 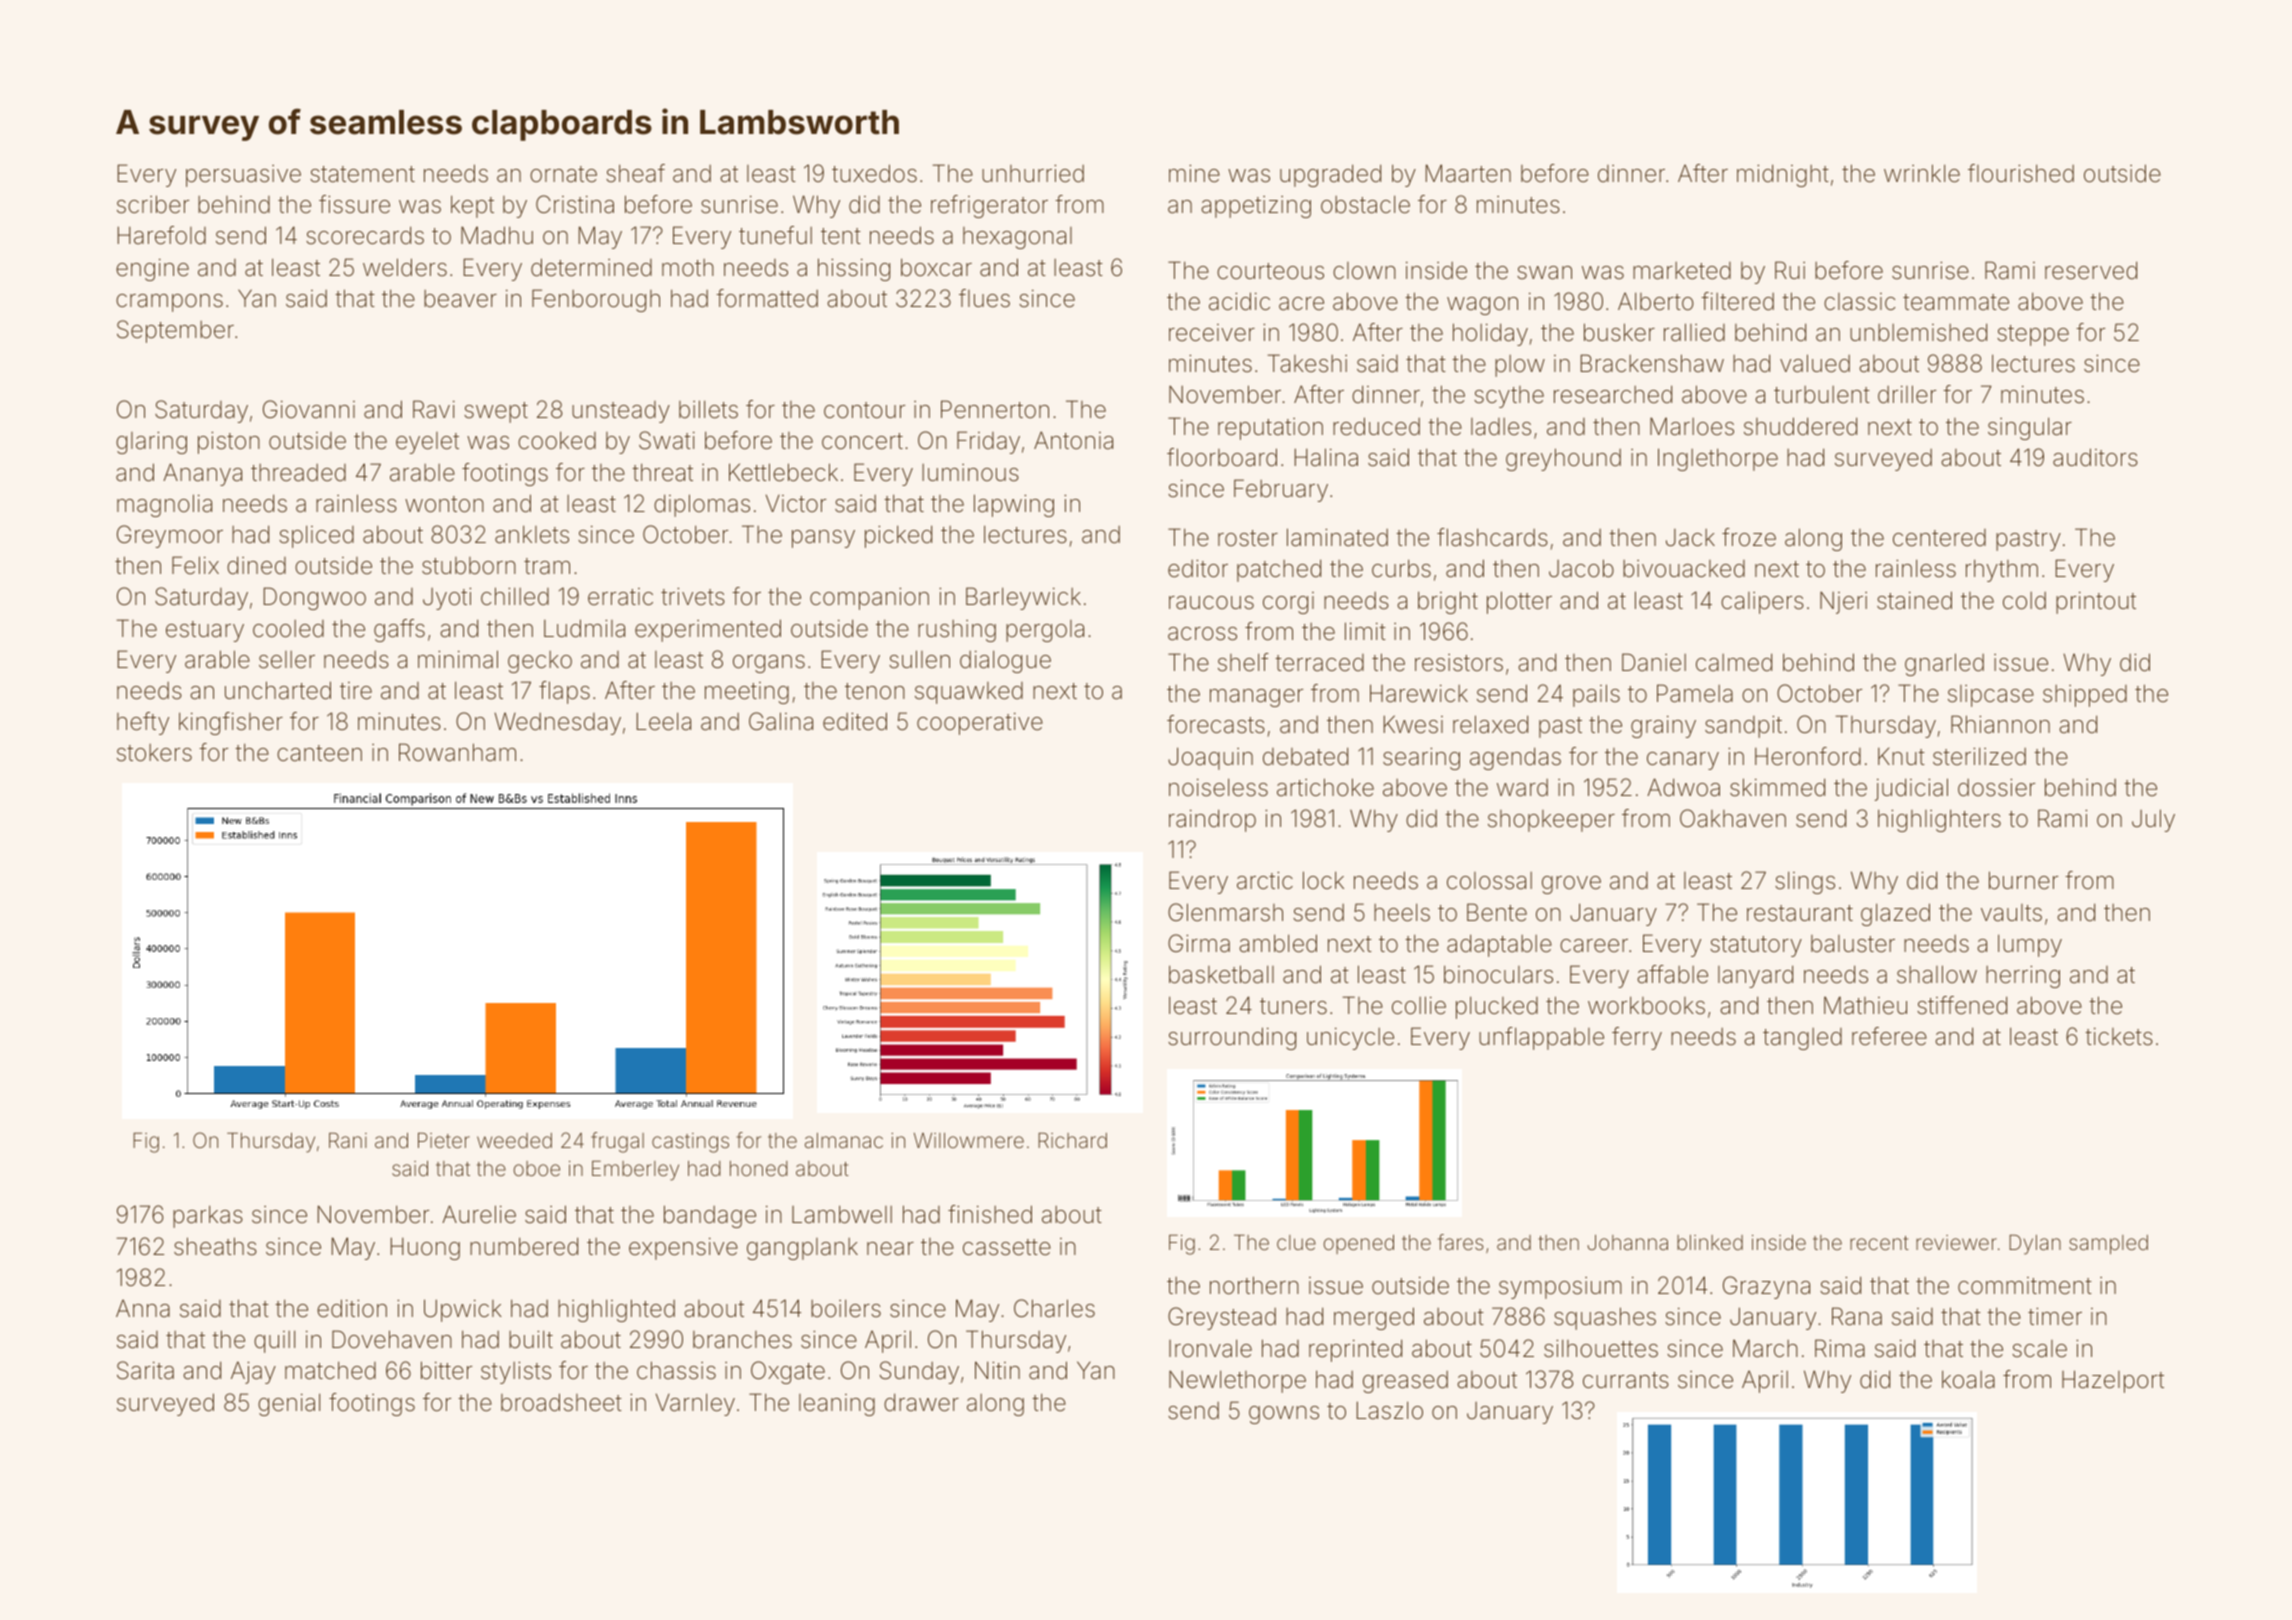 What do you see at coordinates (2113, 1381) in the page?
I see `Hazelport` at bounding box center [2113, 1381].
